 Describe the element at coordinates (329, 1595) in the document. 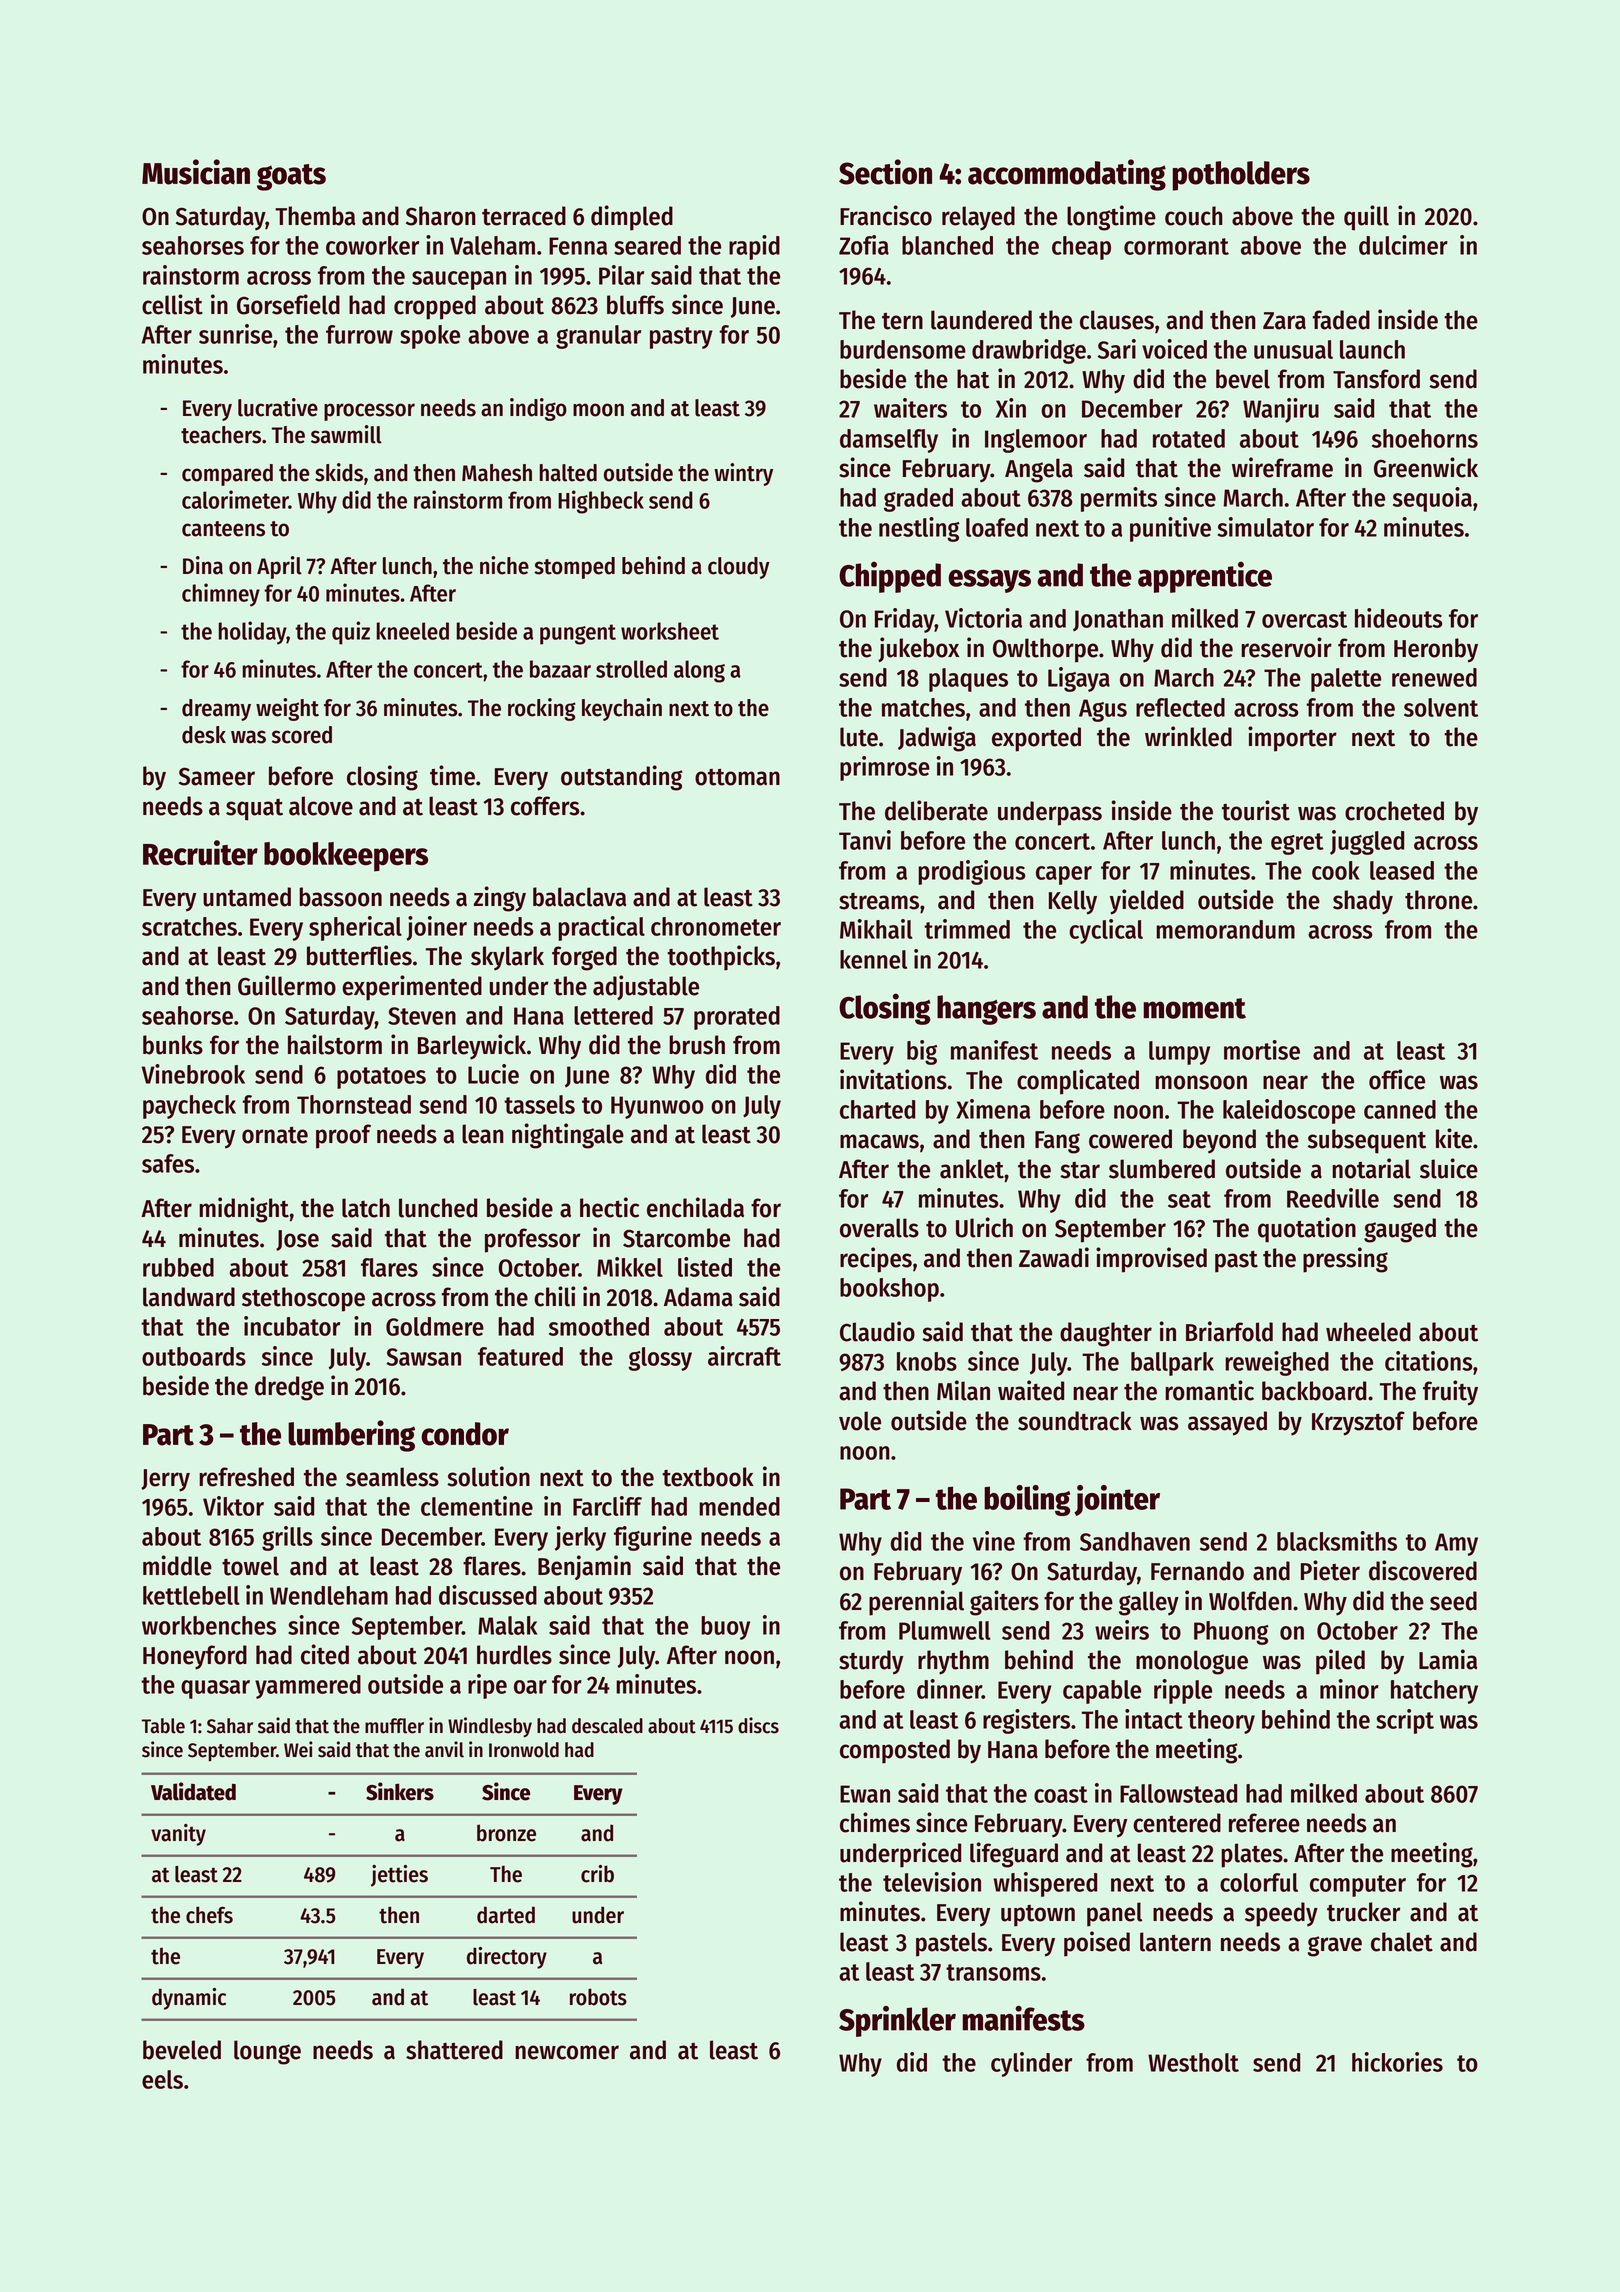

I see `Wendleham` at that location.
